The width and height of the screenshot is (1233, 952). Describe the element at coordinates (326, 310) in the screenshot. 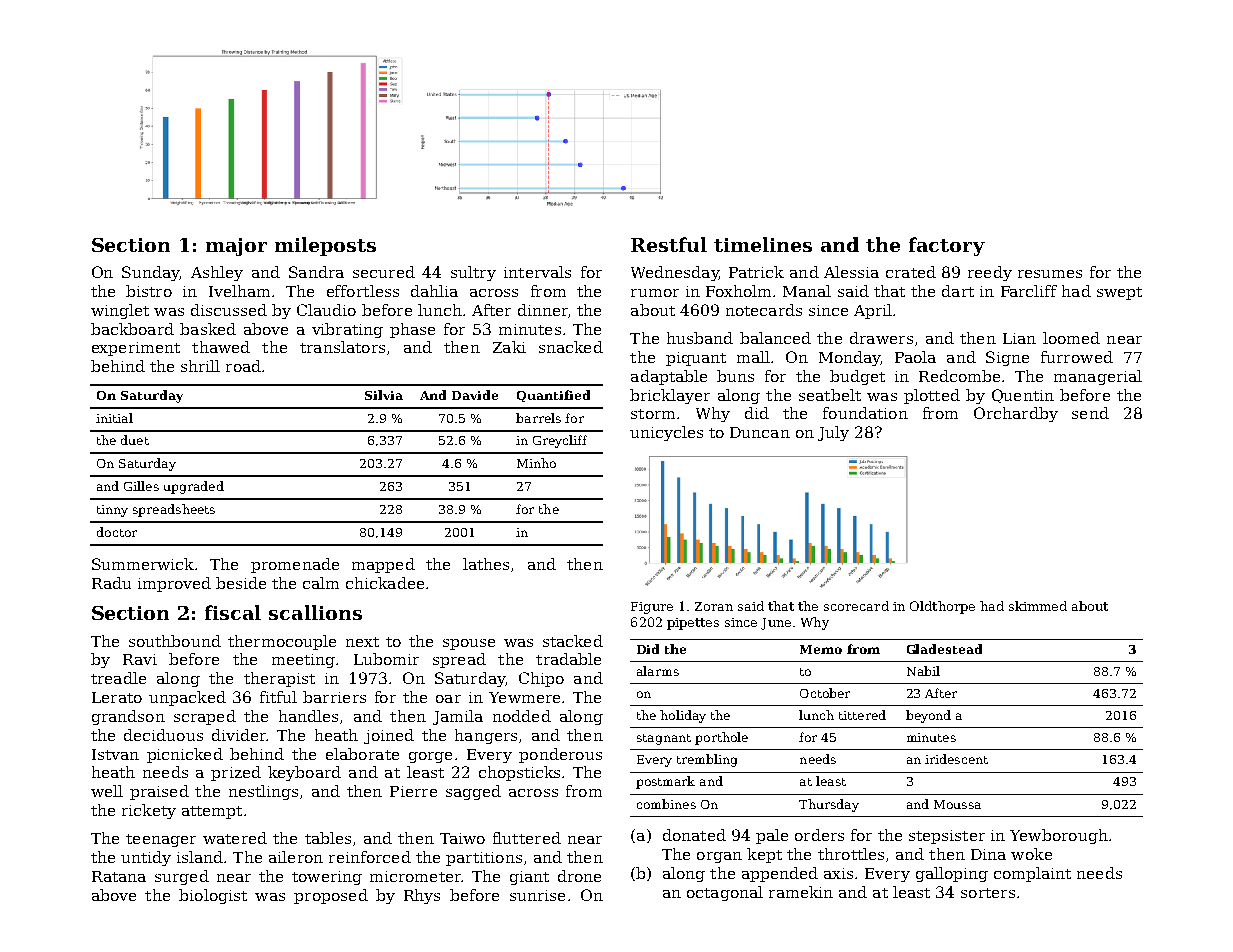

I see `Claudio` at that location.
